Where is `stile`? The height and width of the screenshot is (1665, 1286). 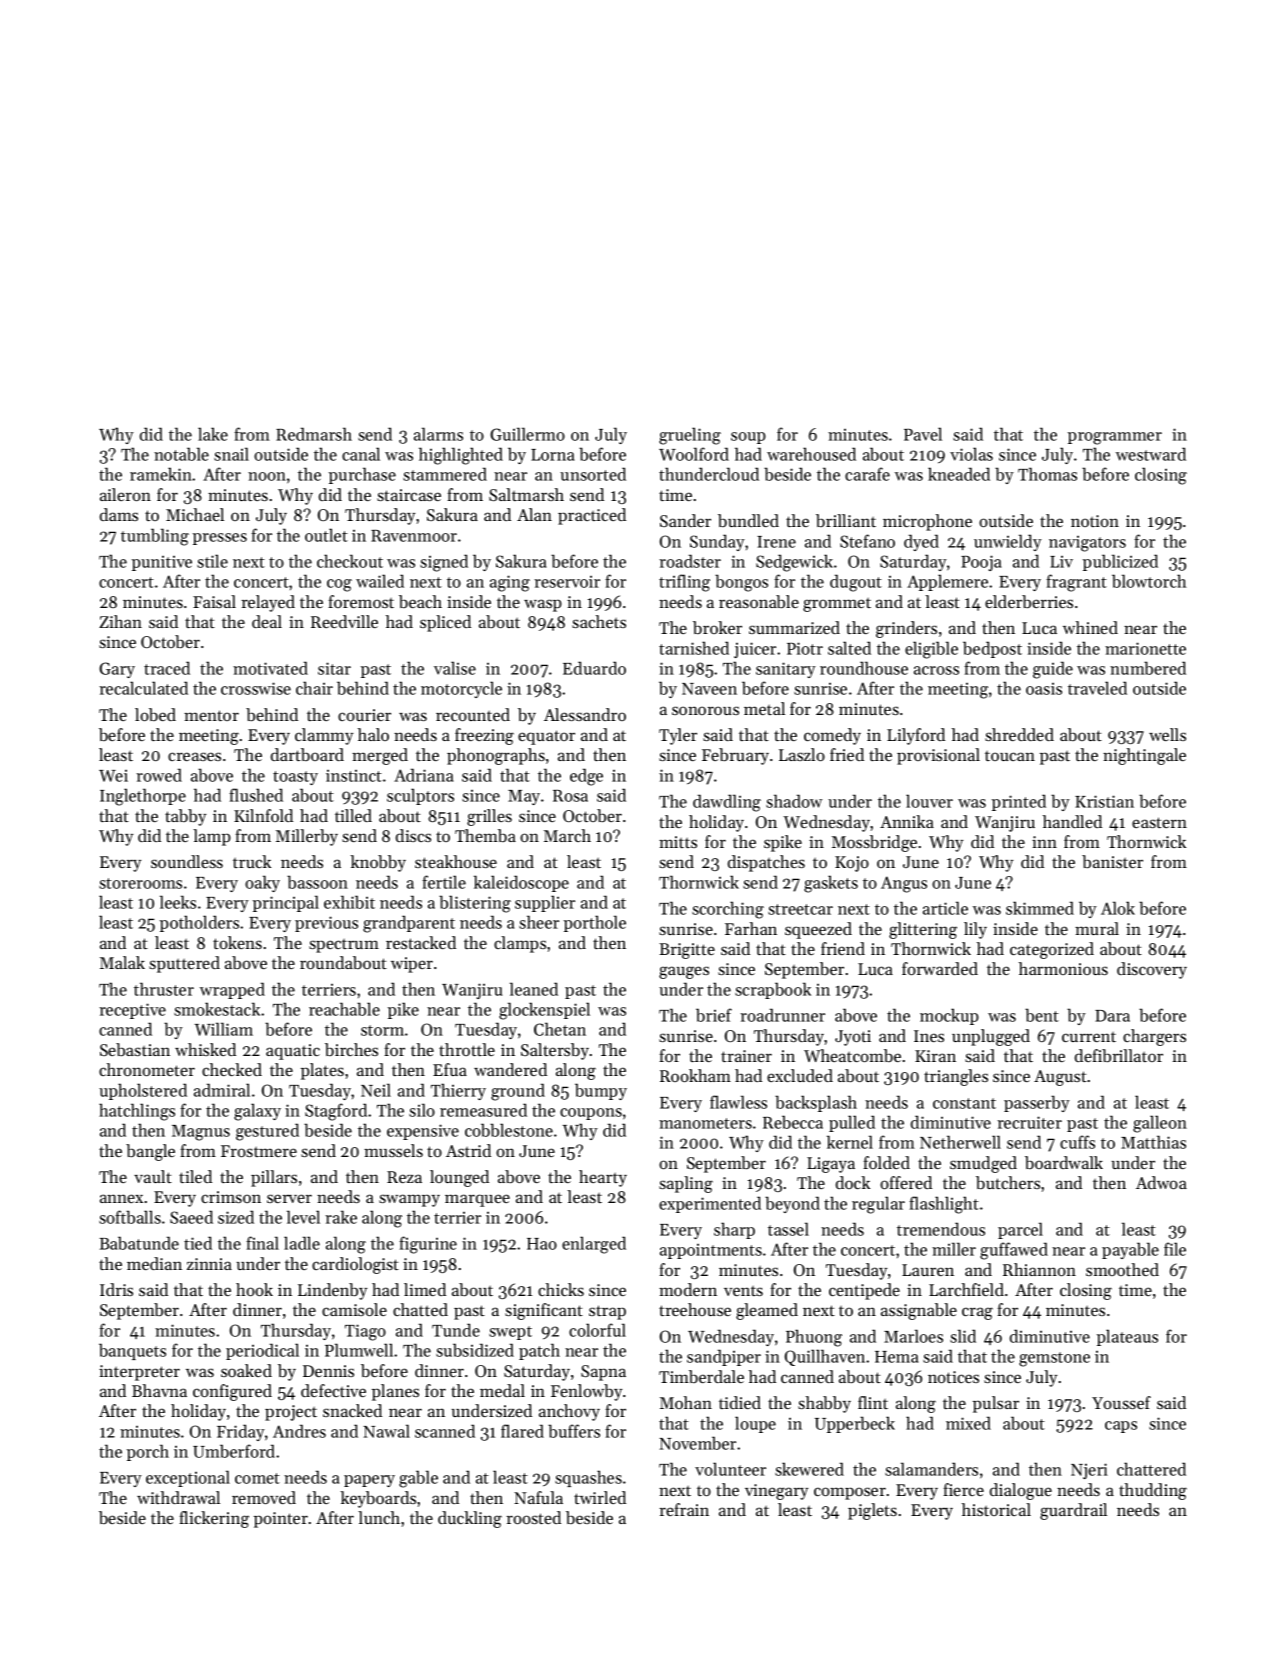
stile is located at coordinates (212, 561).
